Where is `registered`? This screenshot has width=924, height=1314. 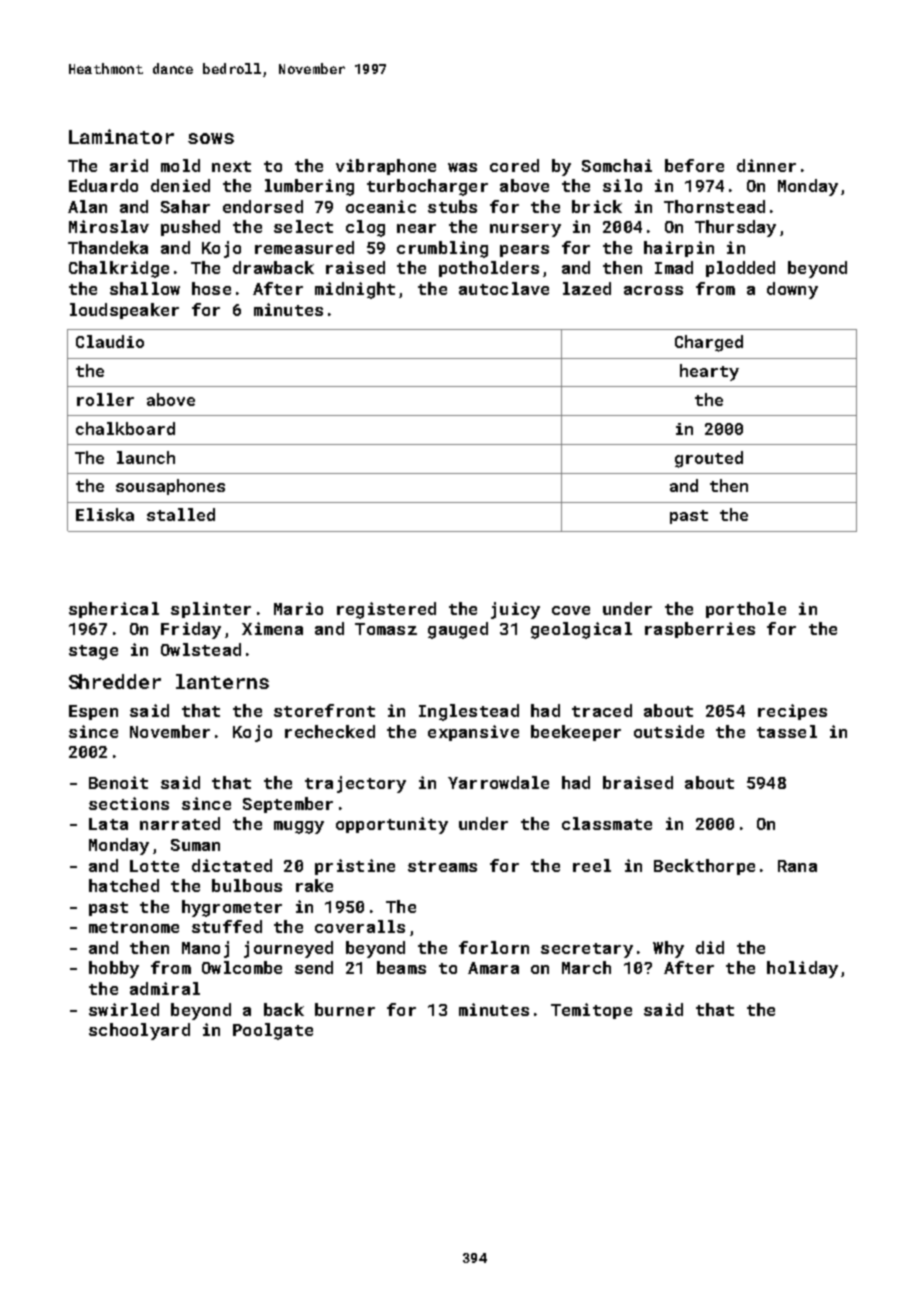 registered is located at coordinates (386, 610).
